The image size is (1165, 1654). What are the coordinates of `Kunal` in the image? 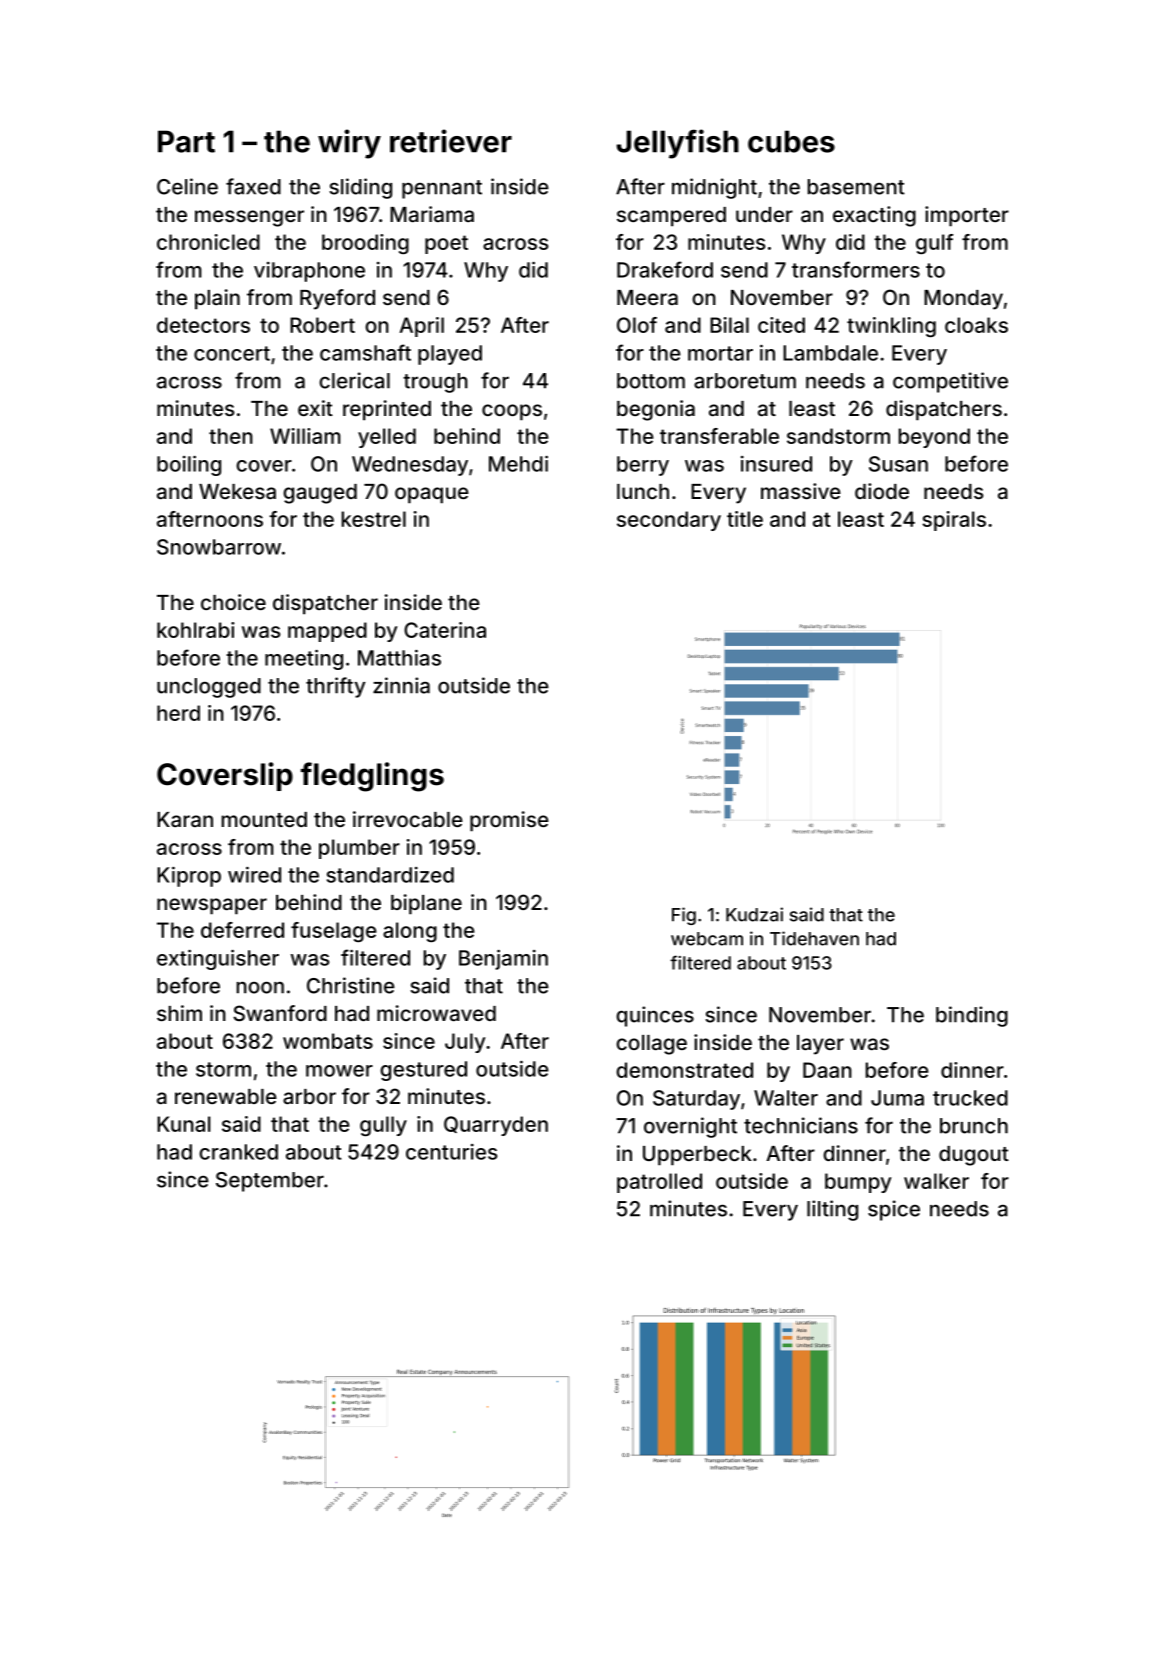 It's located at (184, 1124).
